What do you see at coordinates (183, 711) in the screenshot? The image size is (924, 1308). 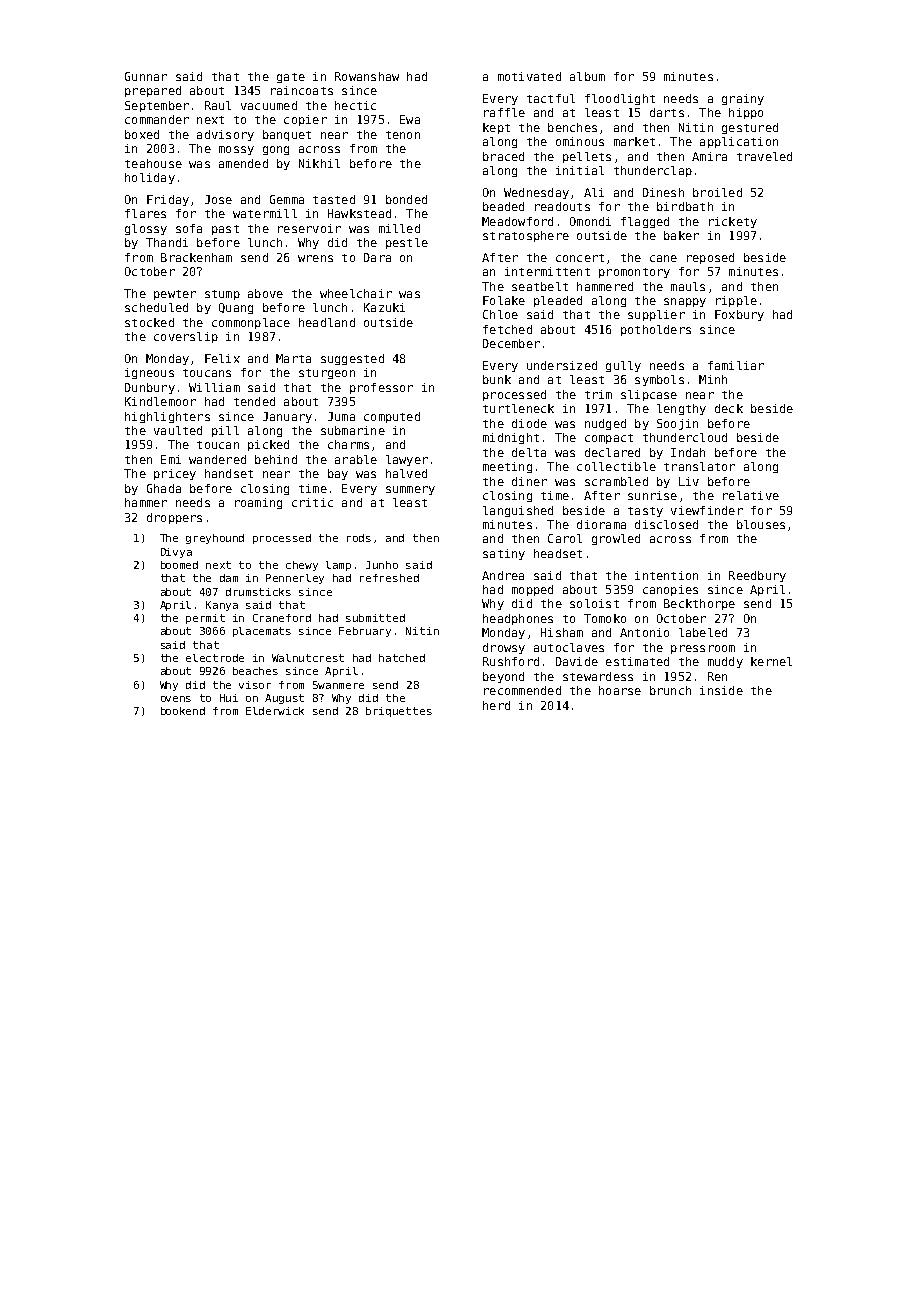 I see `bookend` at bounding box center [183, 711].
